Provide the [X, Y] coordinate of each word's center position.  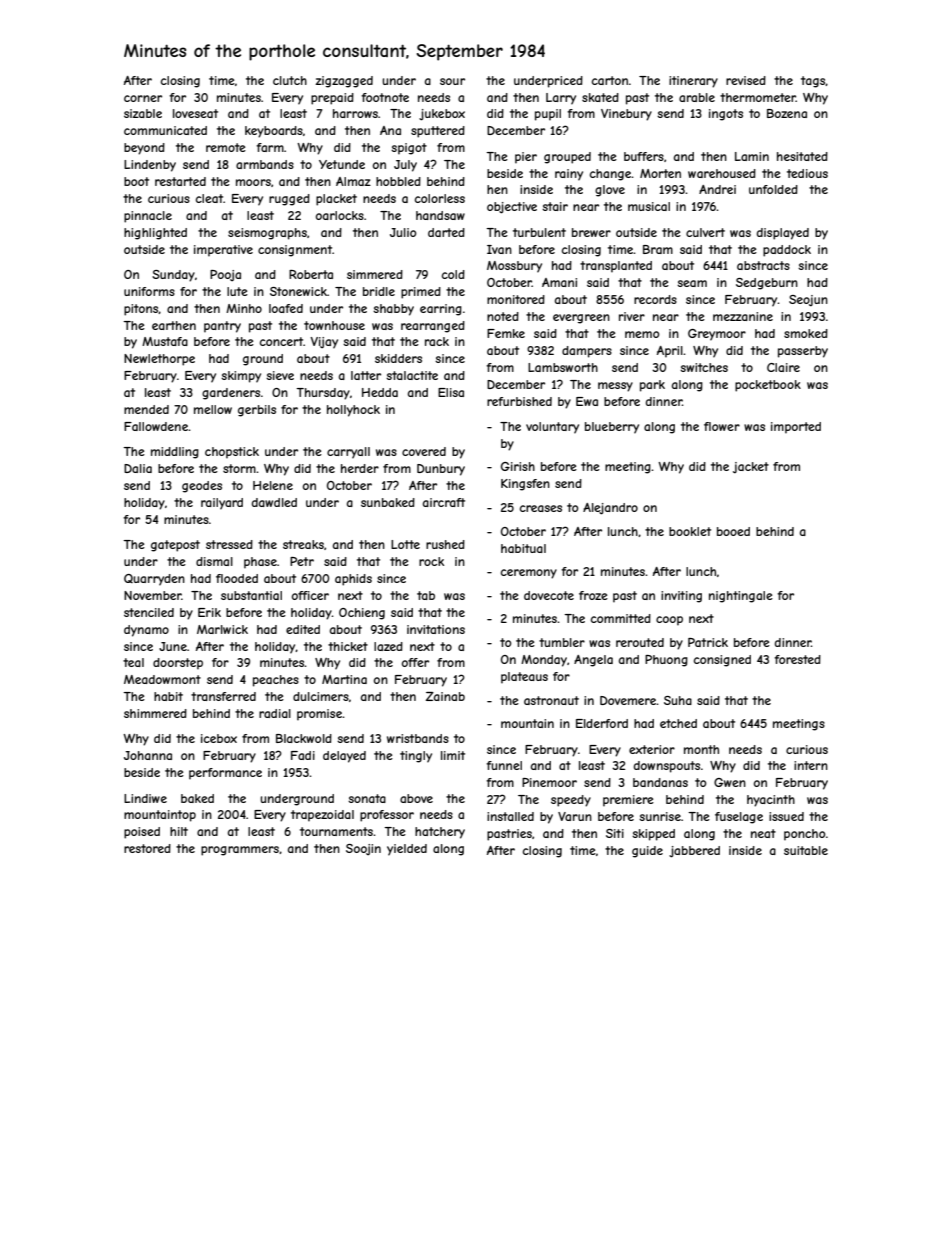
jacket [751, 468]
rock [431, 561]
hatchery [440, 833]
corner [143, 98]
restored [147, 848]
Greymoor [717, 335]
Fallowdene [156, 426]
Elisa [451, 392]
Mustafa [165, 341]
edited [303, 629]
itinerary [693, 82]
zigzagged [344, 82]
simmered [375, 274]
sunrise [660, 816]
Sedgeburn [767, 284]
